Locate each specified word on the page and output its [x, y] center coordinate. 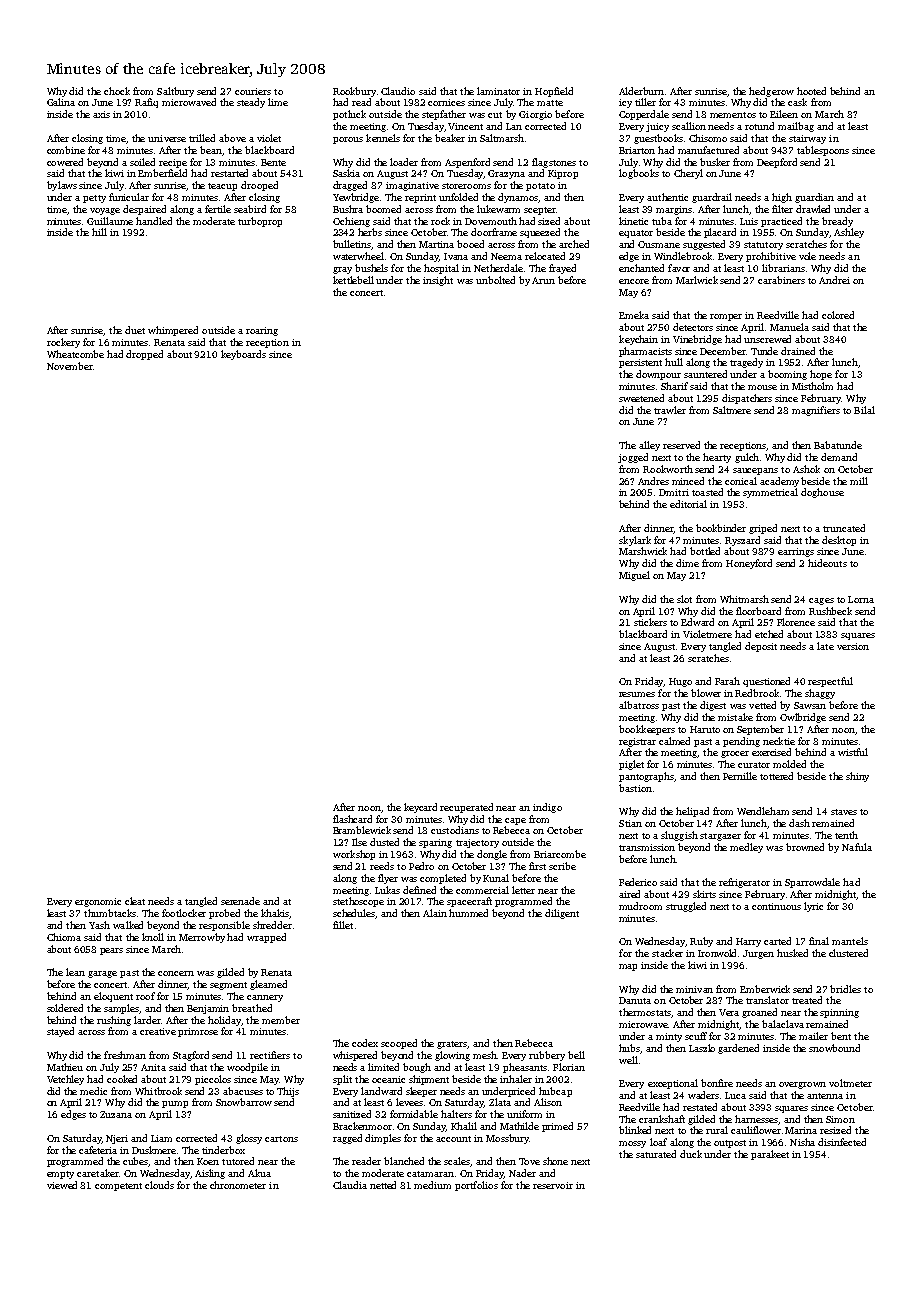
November [70, 366]
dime [687, 563]
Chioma [64, 937]
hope [821, 375]
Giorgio [535, 115]
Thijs [288, 1092]
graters [452, 1045]
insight [438, 281]
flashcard [352, 819]
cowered [65, 162]
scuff [696, 1036]
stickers [650, 622]
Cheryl [688, 174]
